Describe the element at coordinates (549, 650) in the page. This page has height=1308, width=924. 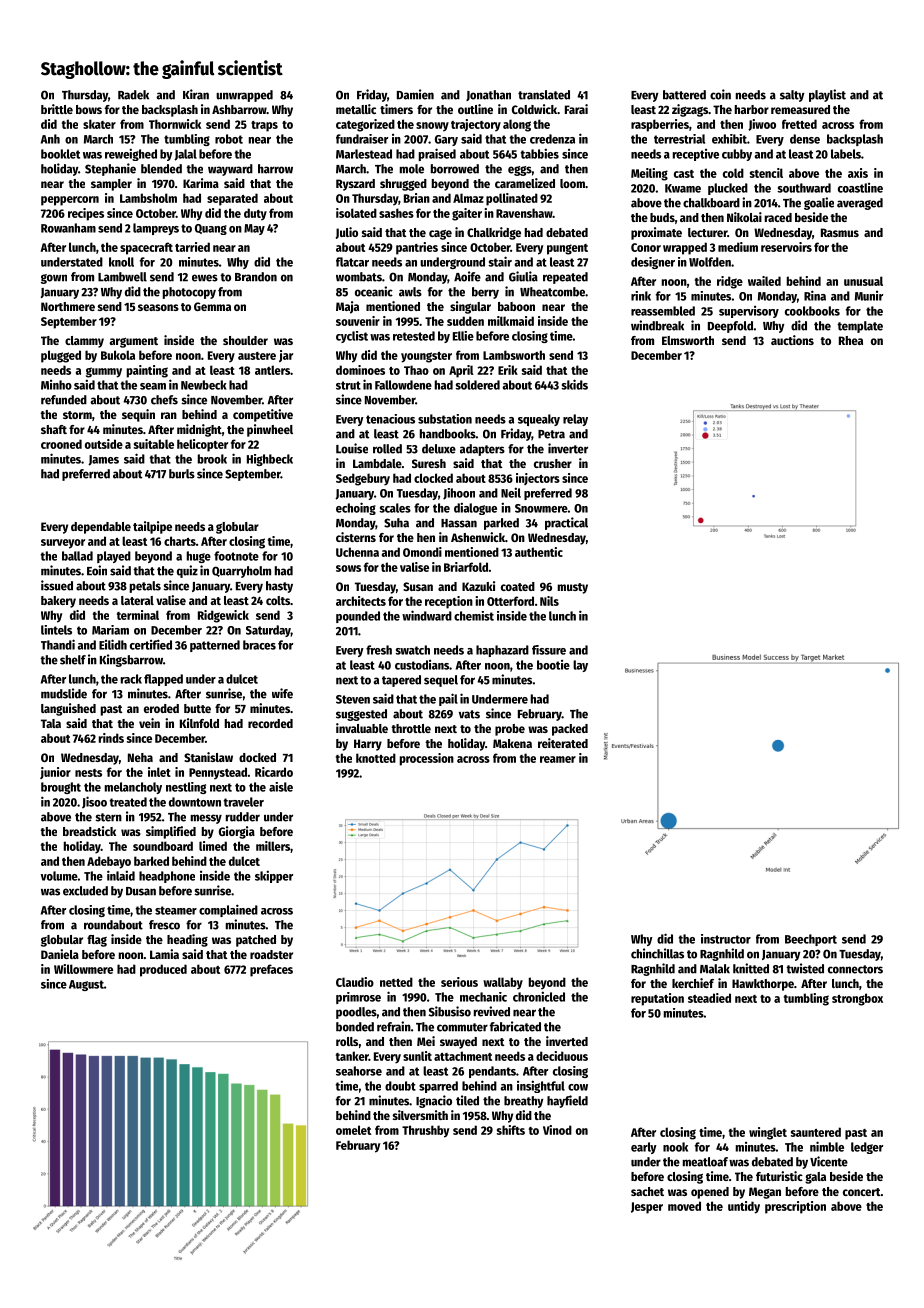
I see `fissure` at that location.
